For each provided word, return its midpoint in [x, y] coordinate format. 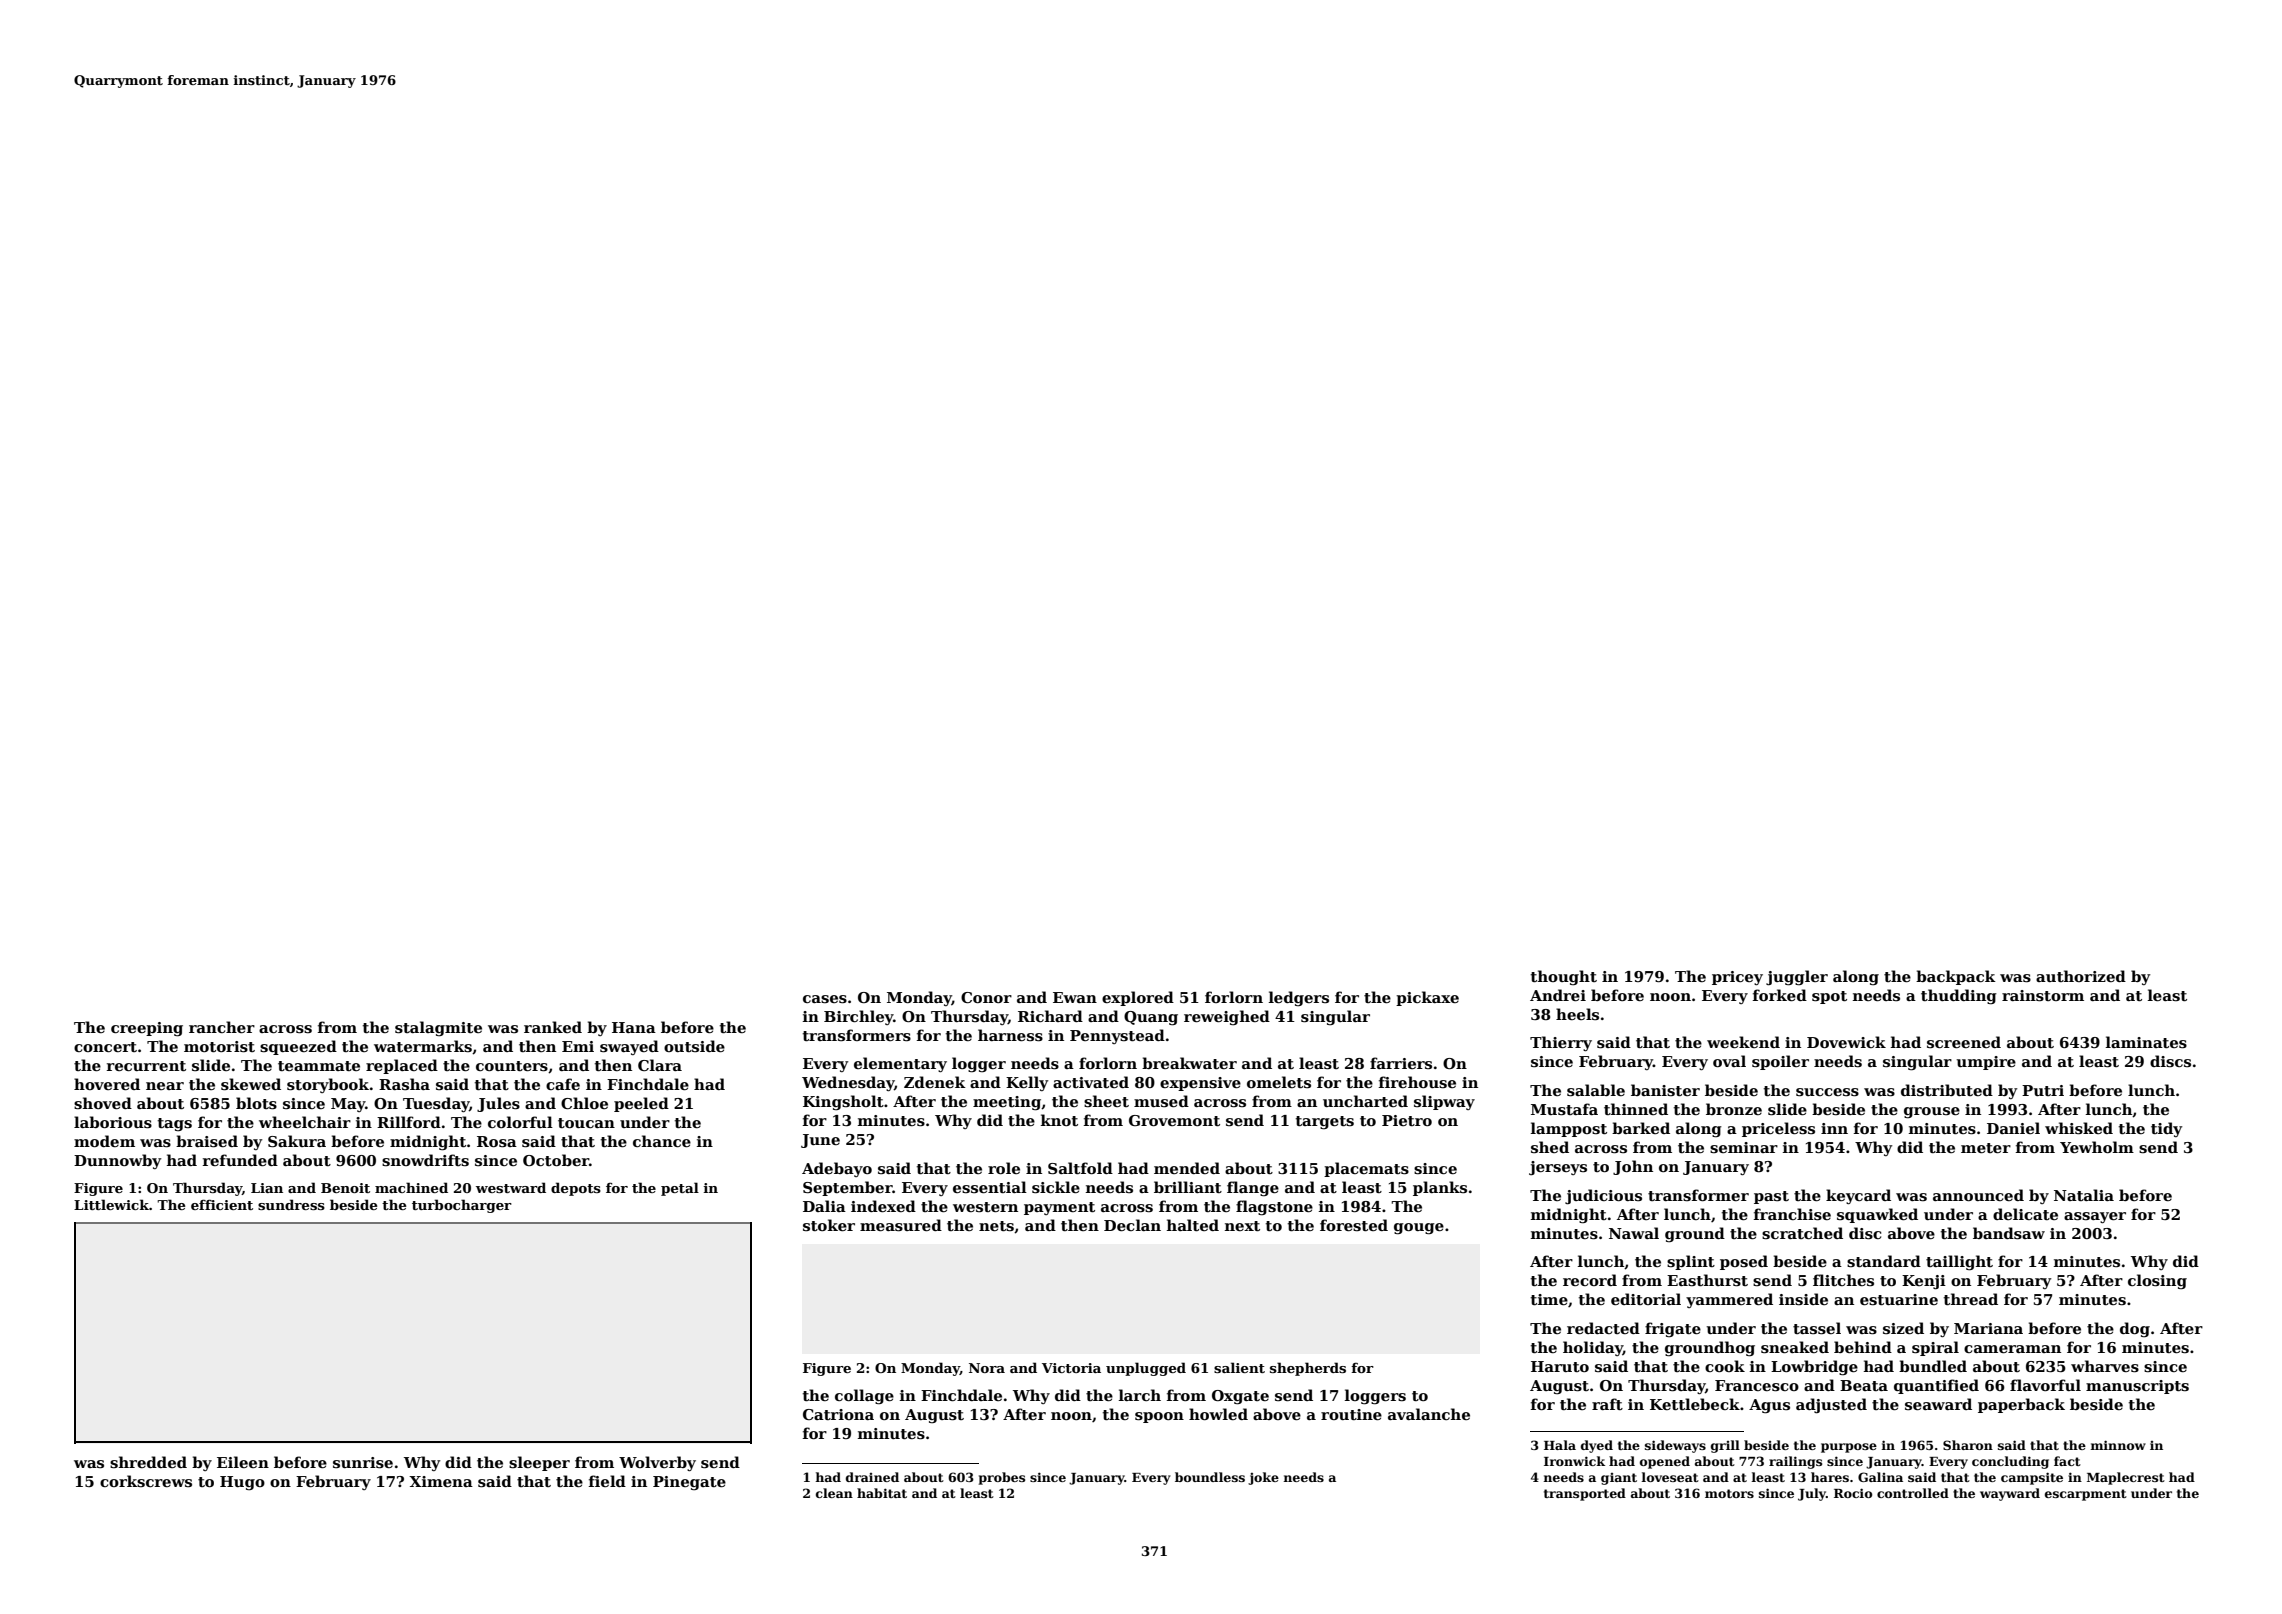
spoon [1159, 1417]
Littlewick [111, 1204]
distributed [1947, 1090]
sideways [1675, 1446]
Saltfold [1080, 1168]
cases [825, 999]
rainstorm [2043, 996]
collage [864, 1396]
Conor [986, 997]
